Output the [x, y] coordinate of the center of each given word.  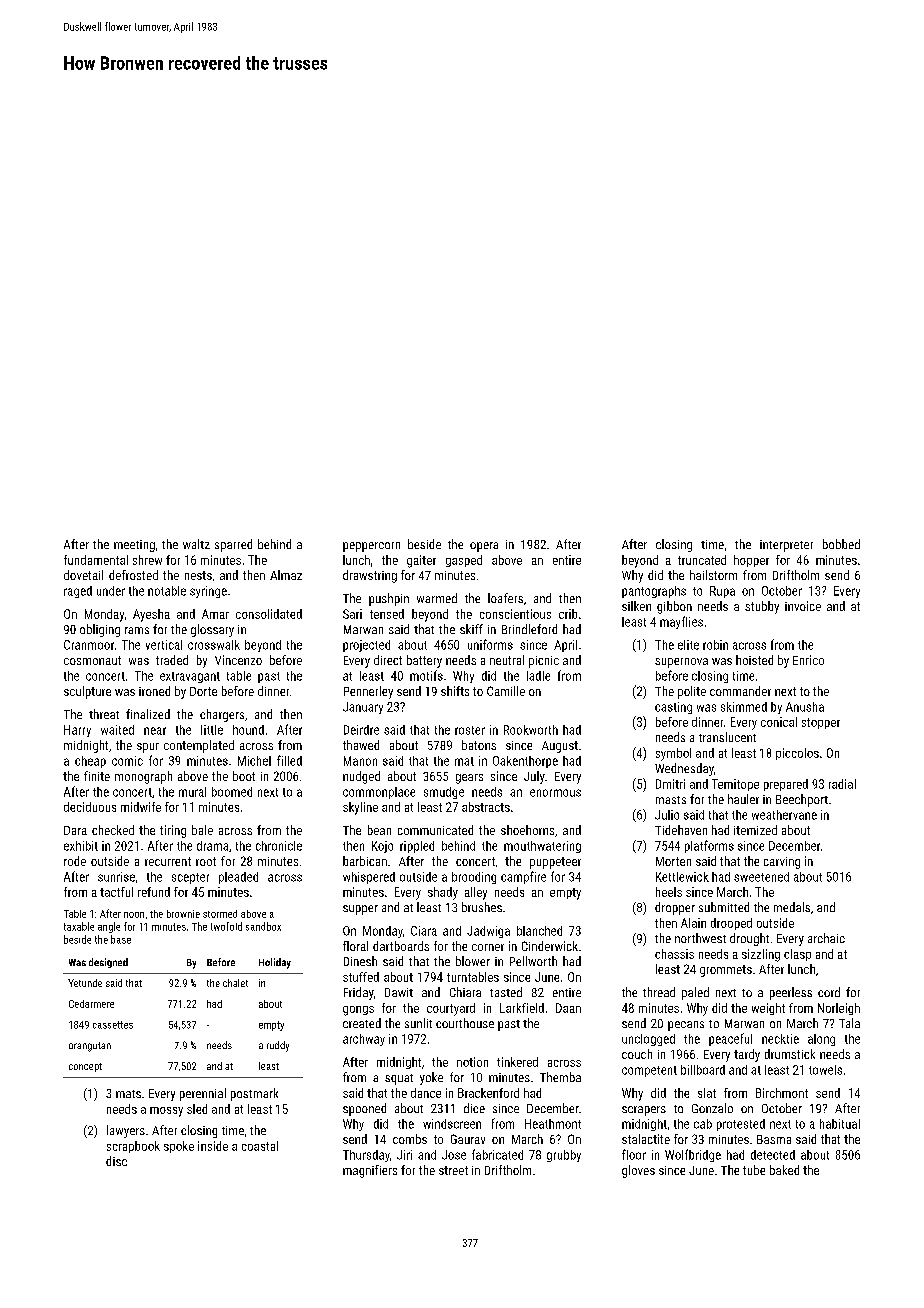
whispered [369, 878]
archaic [826, 938]
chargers [222, 715]
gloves [638, 1171]
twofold [226, 926]
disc [116, 1161]
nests [198, 575]
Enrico [808, 660]
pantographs [654, 592]
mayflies [681, 622]
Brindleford [529, 629]
